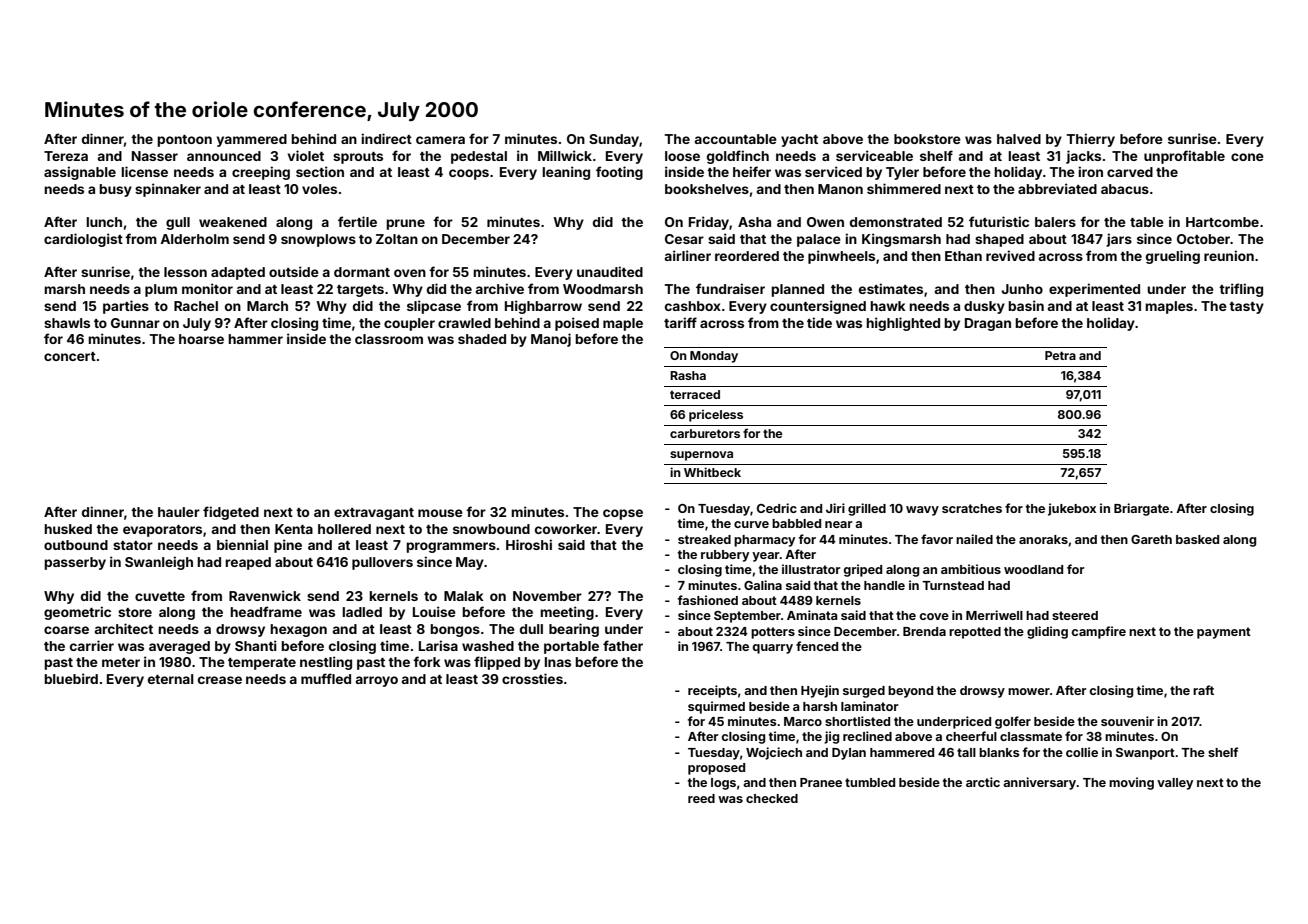 The width and height of the document is (1308, 924). Describe the element at coordinates (543, 307) in the document. I see `Highbarrow` at that location.
